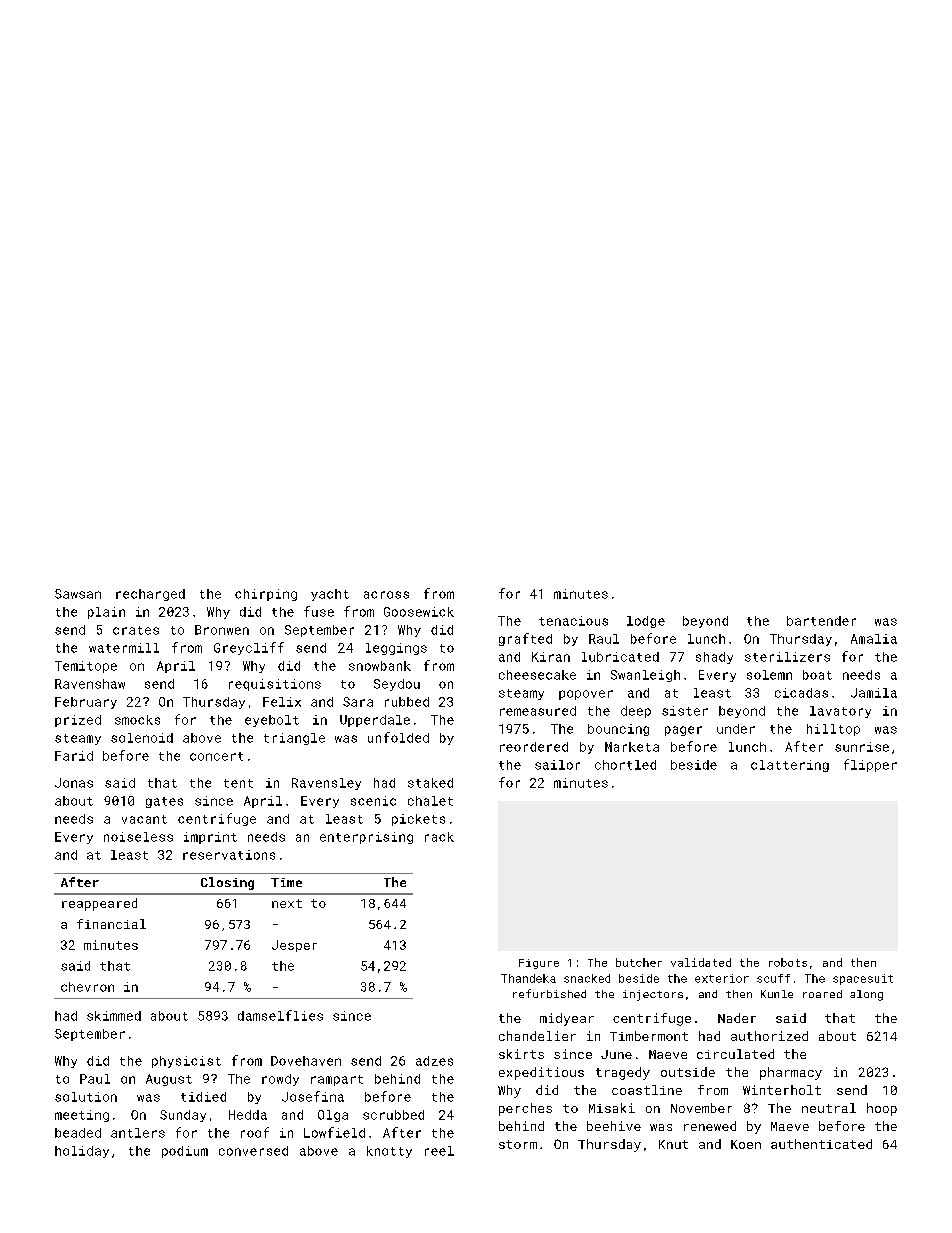 This document has height=1233, width=952. What do you see at coordinates (557, 765) in the document?
I see `sailor` at bounding box center [557, 765].
